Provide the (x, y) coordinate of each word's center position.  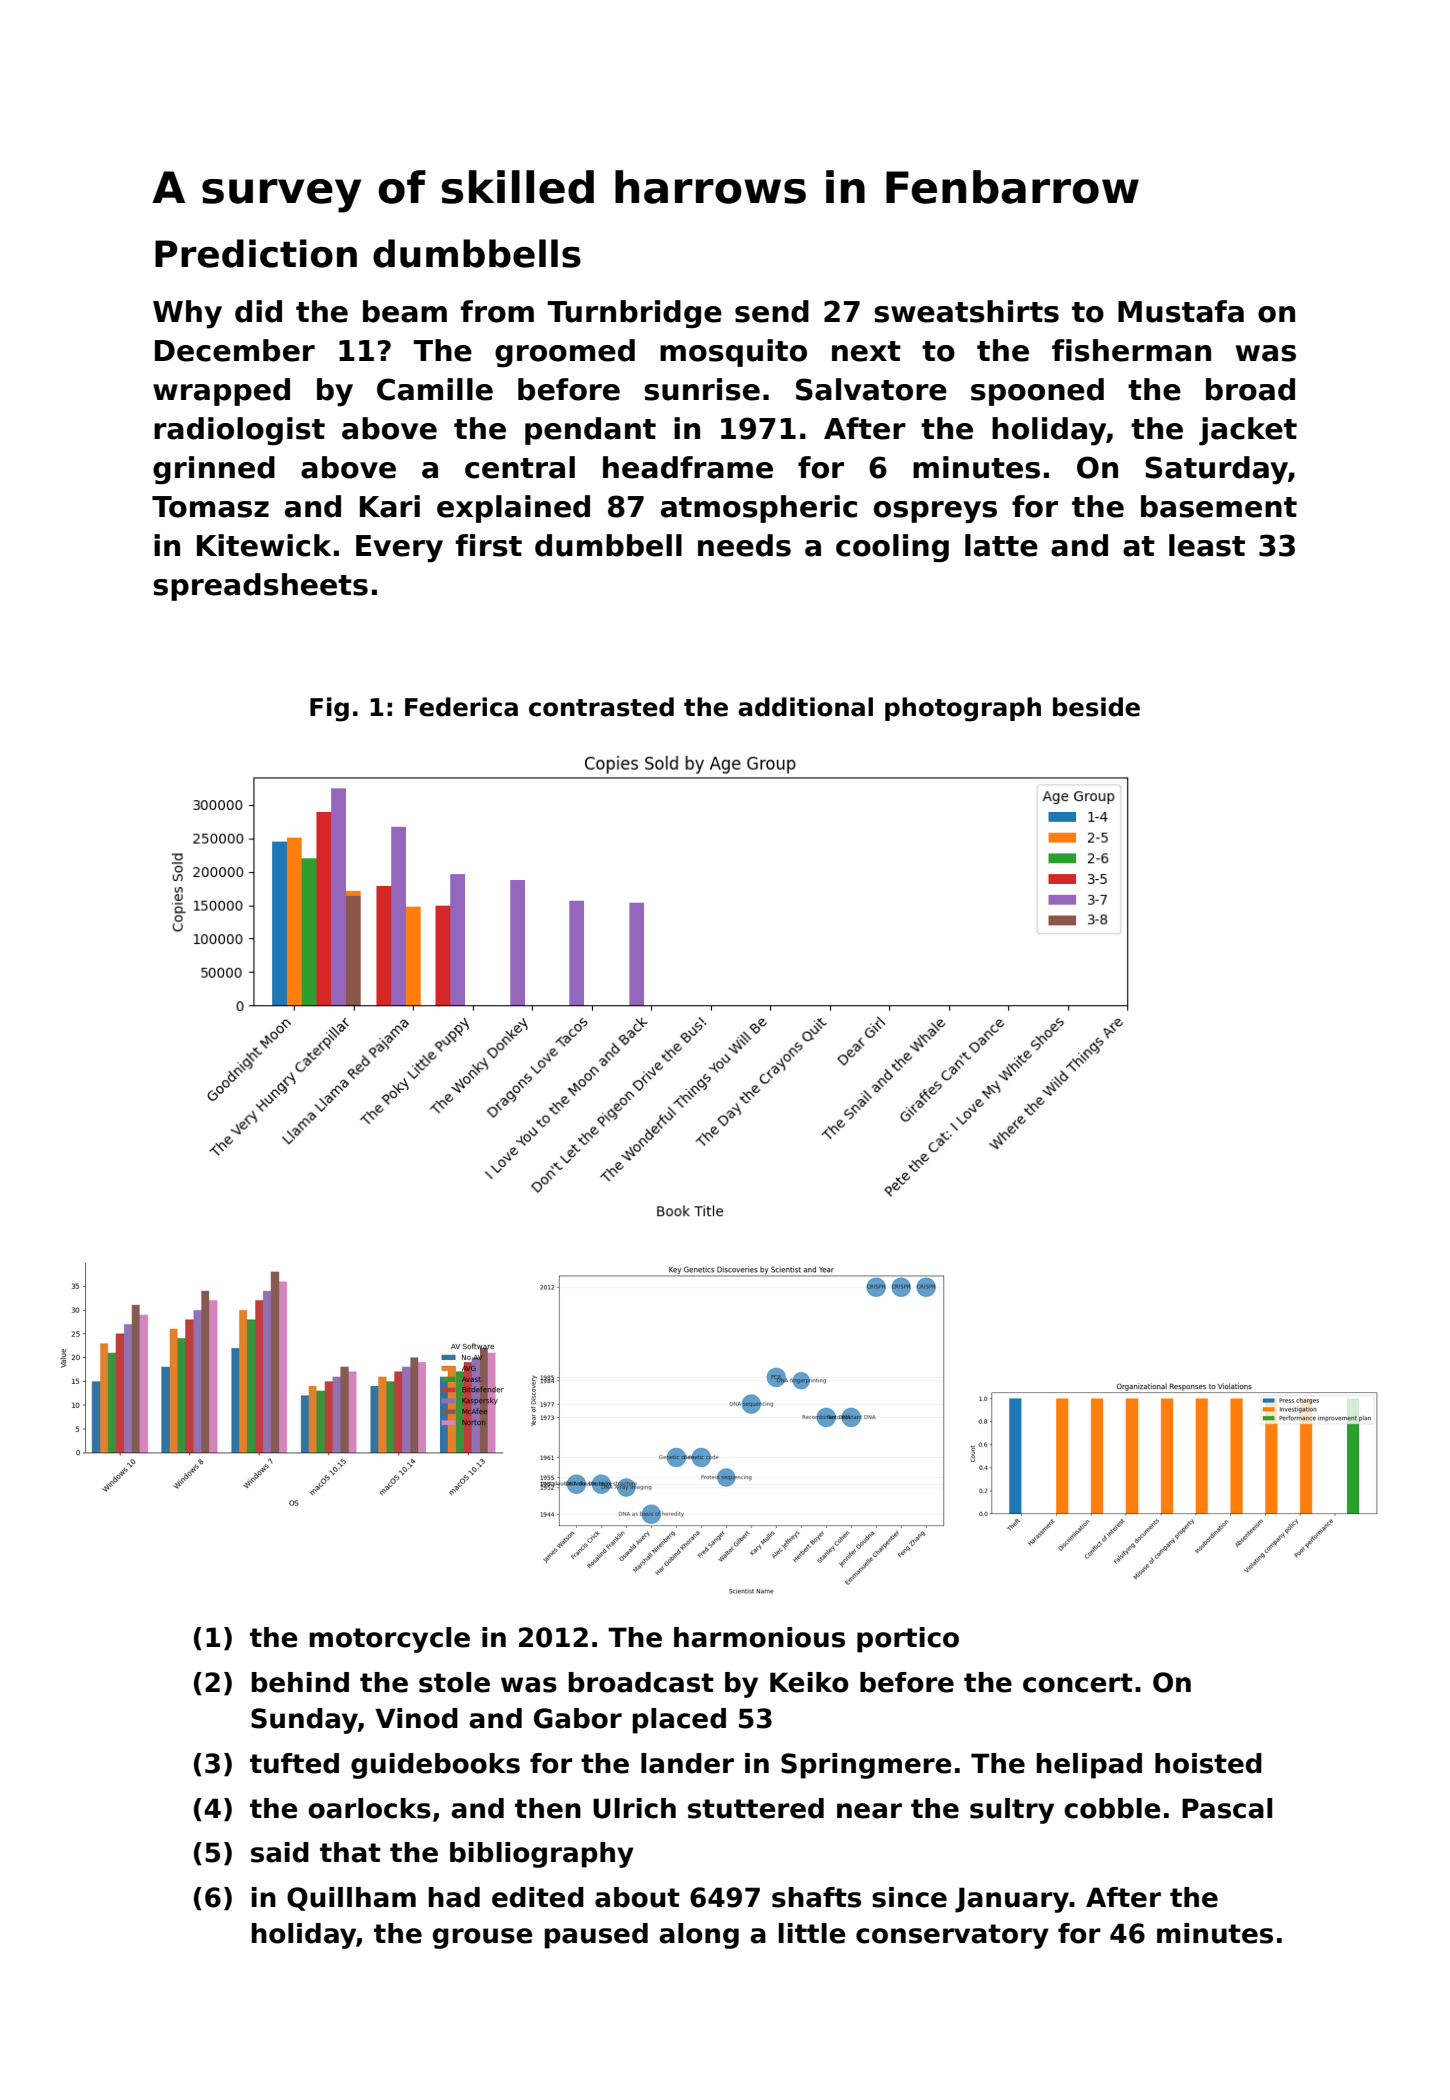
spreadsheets (260, 587)
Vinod (416, 1718)
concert (1078, 1683)
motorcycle (389, 1640)
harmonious (759, 1637)
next (866, 351)
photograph (963, 709)
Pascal (1227, 1808)
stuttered (756, 1808)
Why (187, 314)
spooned (1037, 392)
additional (805, 707)
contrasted (601, 707)
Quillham (351, 1899)
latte (1001, 545)
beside (1096, 707)
